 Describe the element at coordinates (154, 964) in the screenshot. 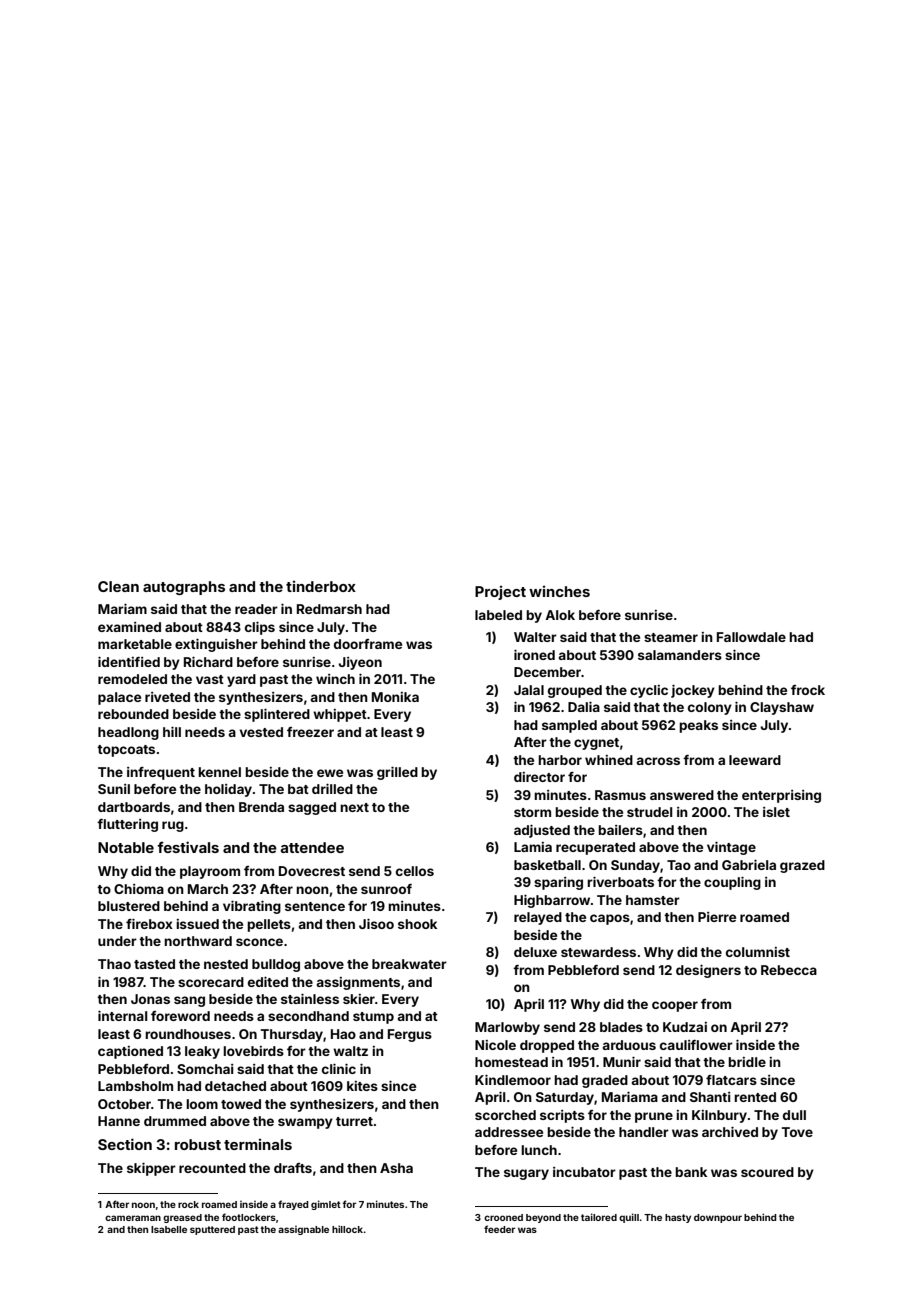

I see `tasted` at that location.
